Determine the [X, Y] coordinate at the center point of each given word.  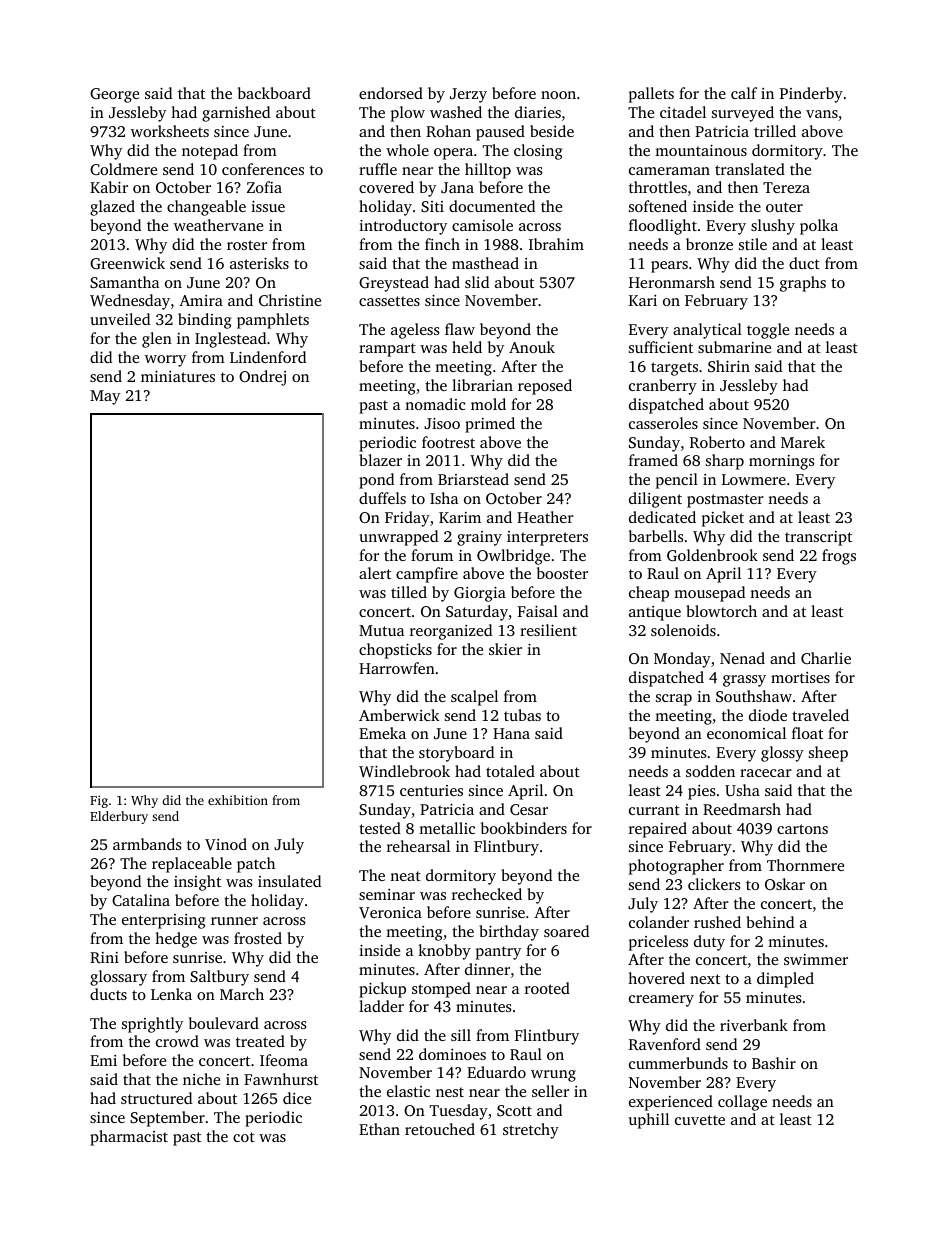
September [167, 1119]
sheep [828, 754]
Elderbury [119, 817]
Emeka [382, 733]
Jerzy [468, 95]
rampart [387, 350]
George [114, 95]
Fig [99, 801]
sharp [725, 462]
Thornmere [805, 865]
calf [744, 93]
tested [380, 828]
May [105, 397]
